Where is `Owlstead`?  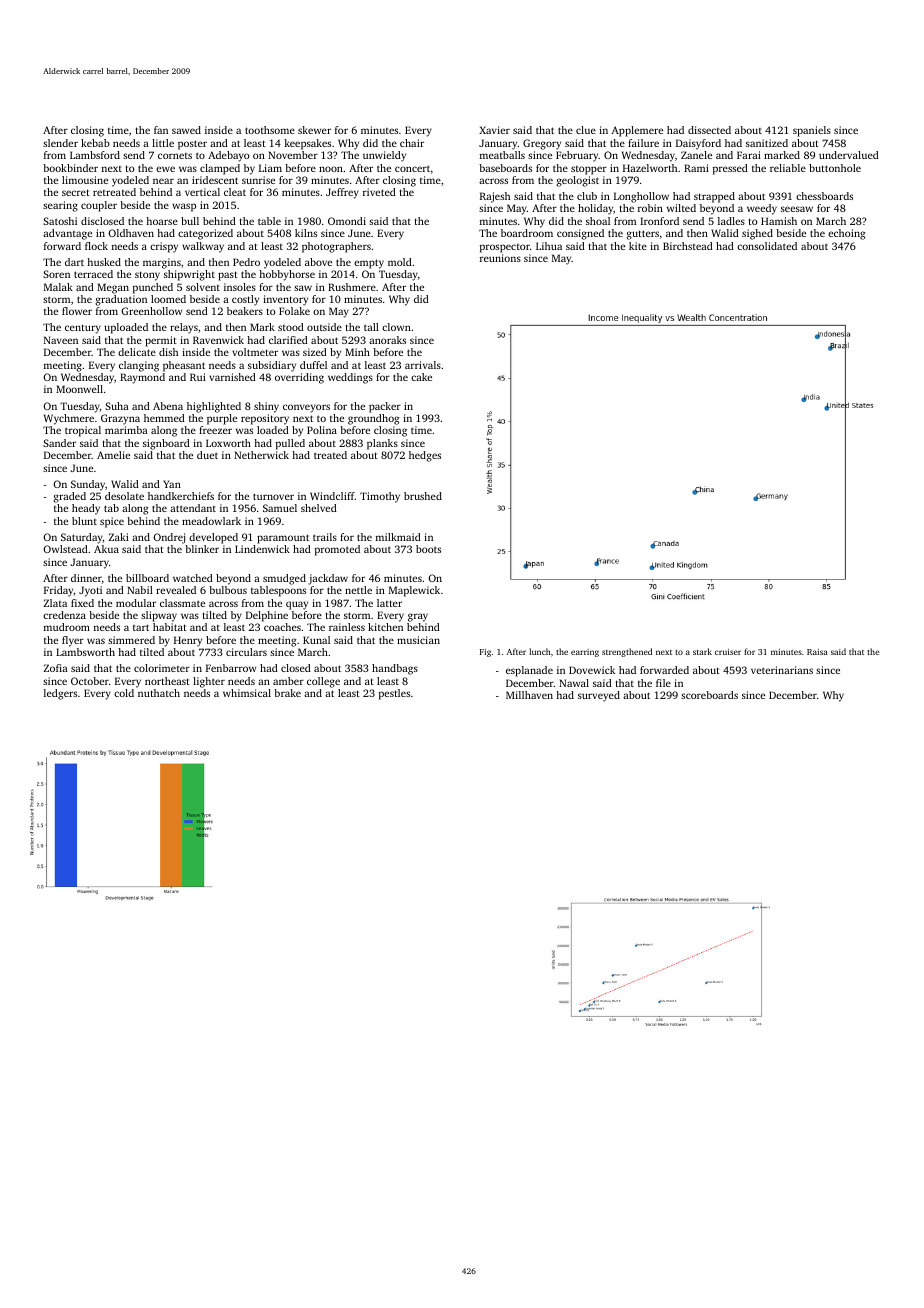
Owlstead is located at coordinates (65, 549).
